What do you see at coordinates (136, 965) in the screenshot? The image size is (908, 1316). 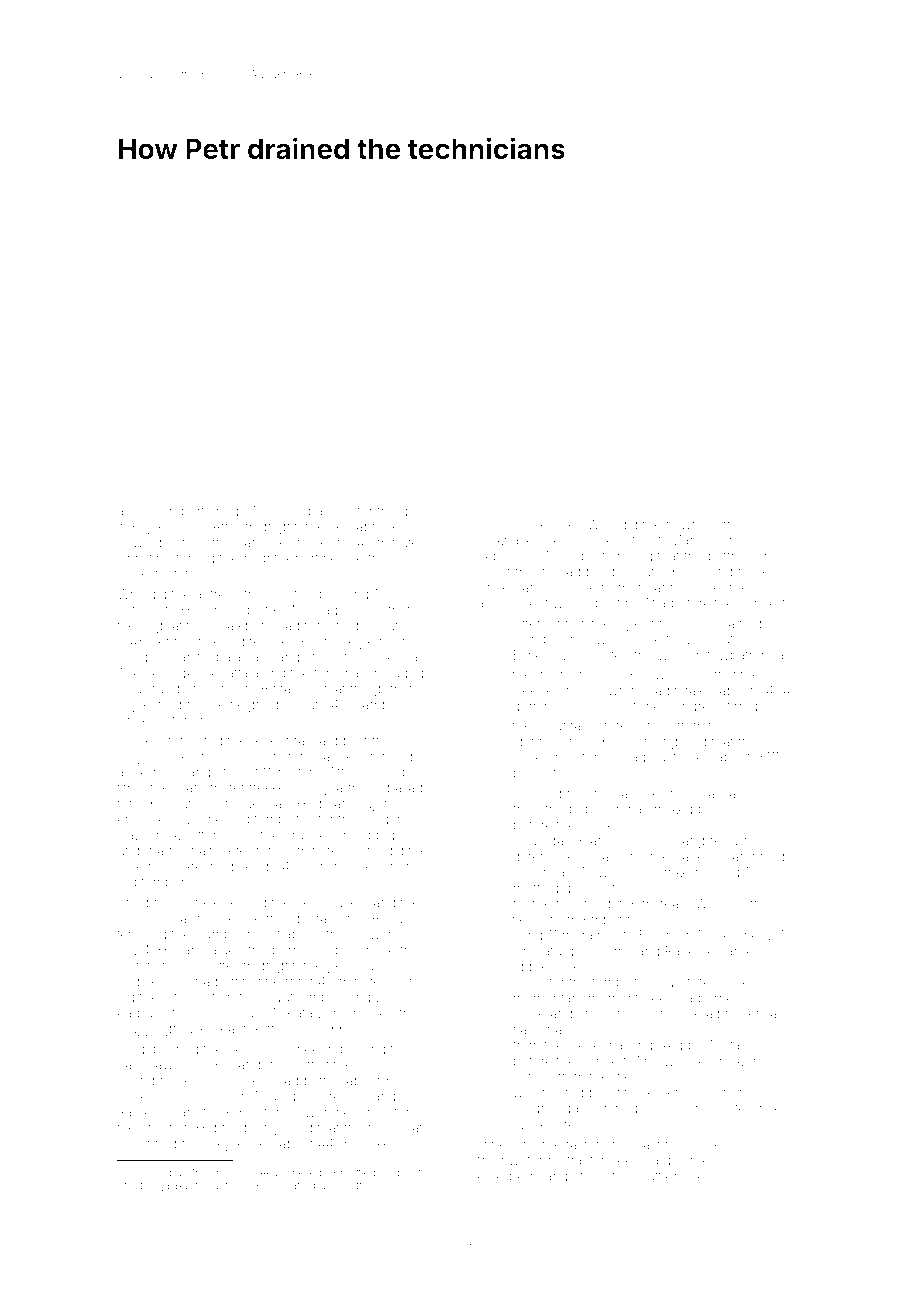 I see `match` at bounding box center [136, 965].
